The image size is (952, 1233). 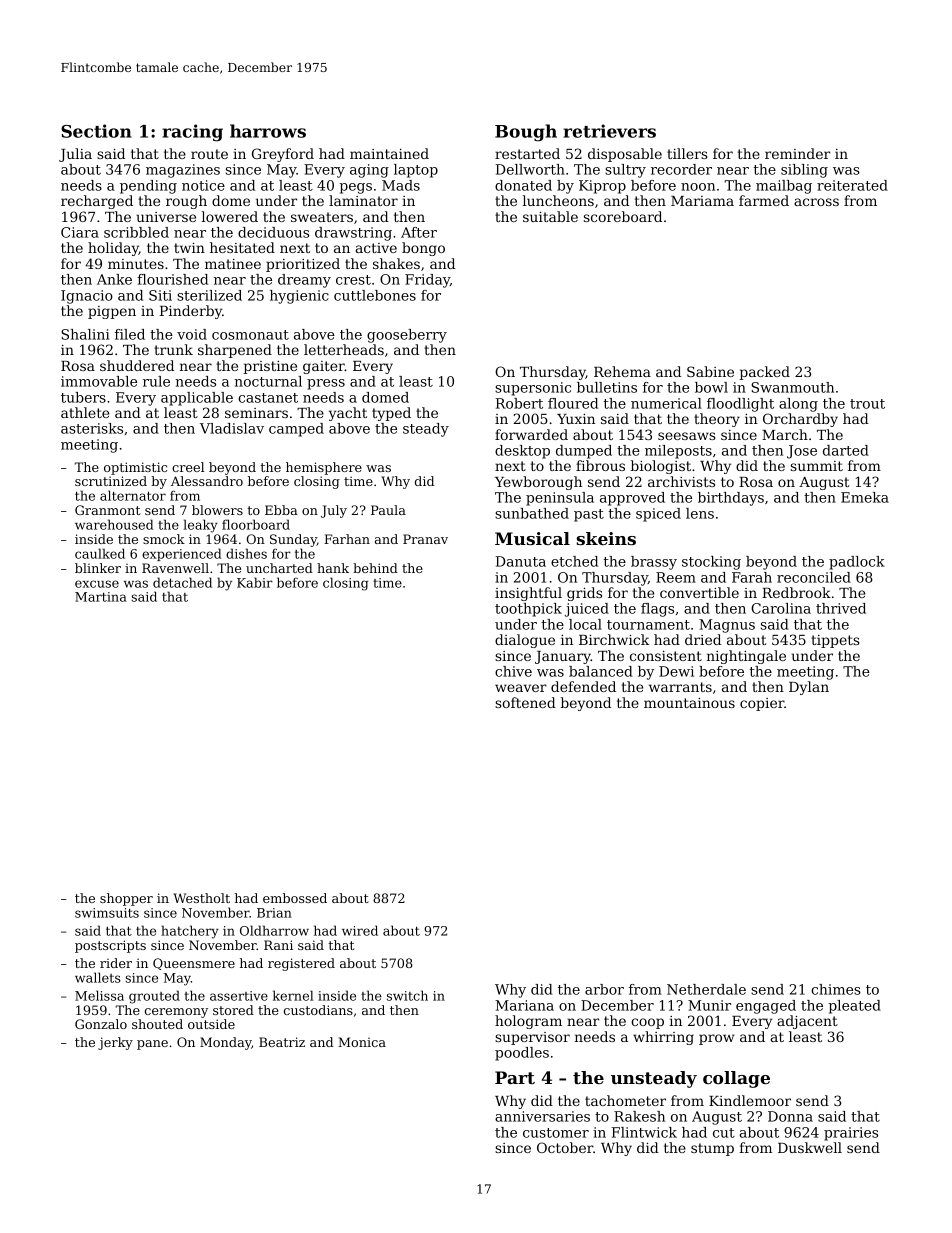 I want to click on October, so click(x=565, y=1147).
